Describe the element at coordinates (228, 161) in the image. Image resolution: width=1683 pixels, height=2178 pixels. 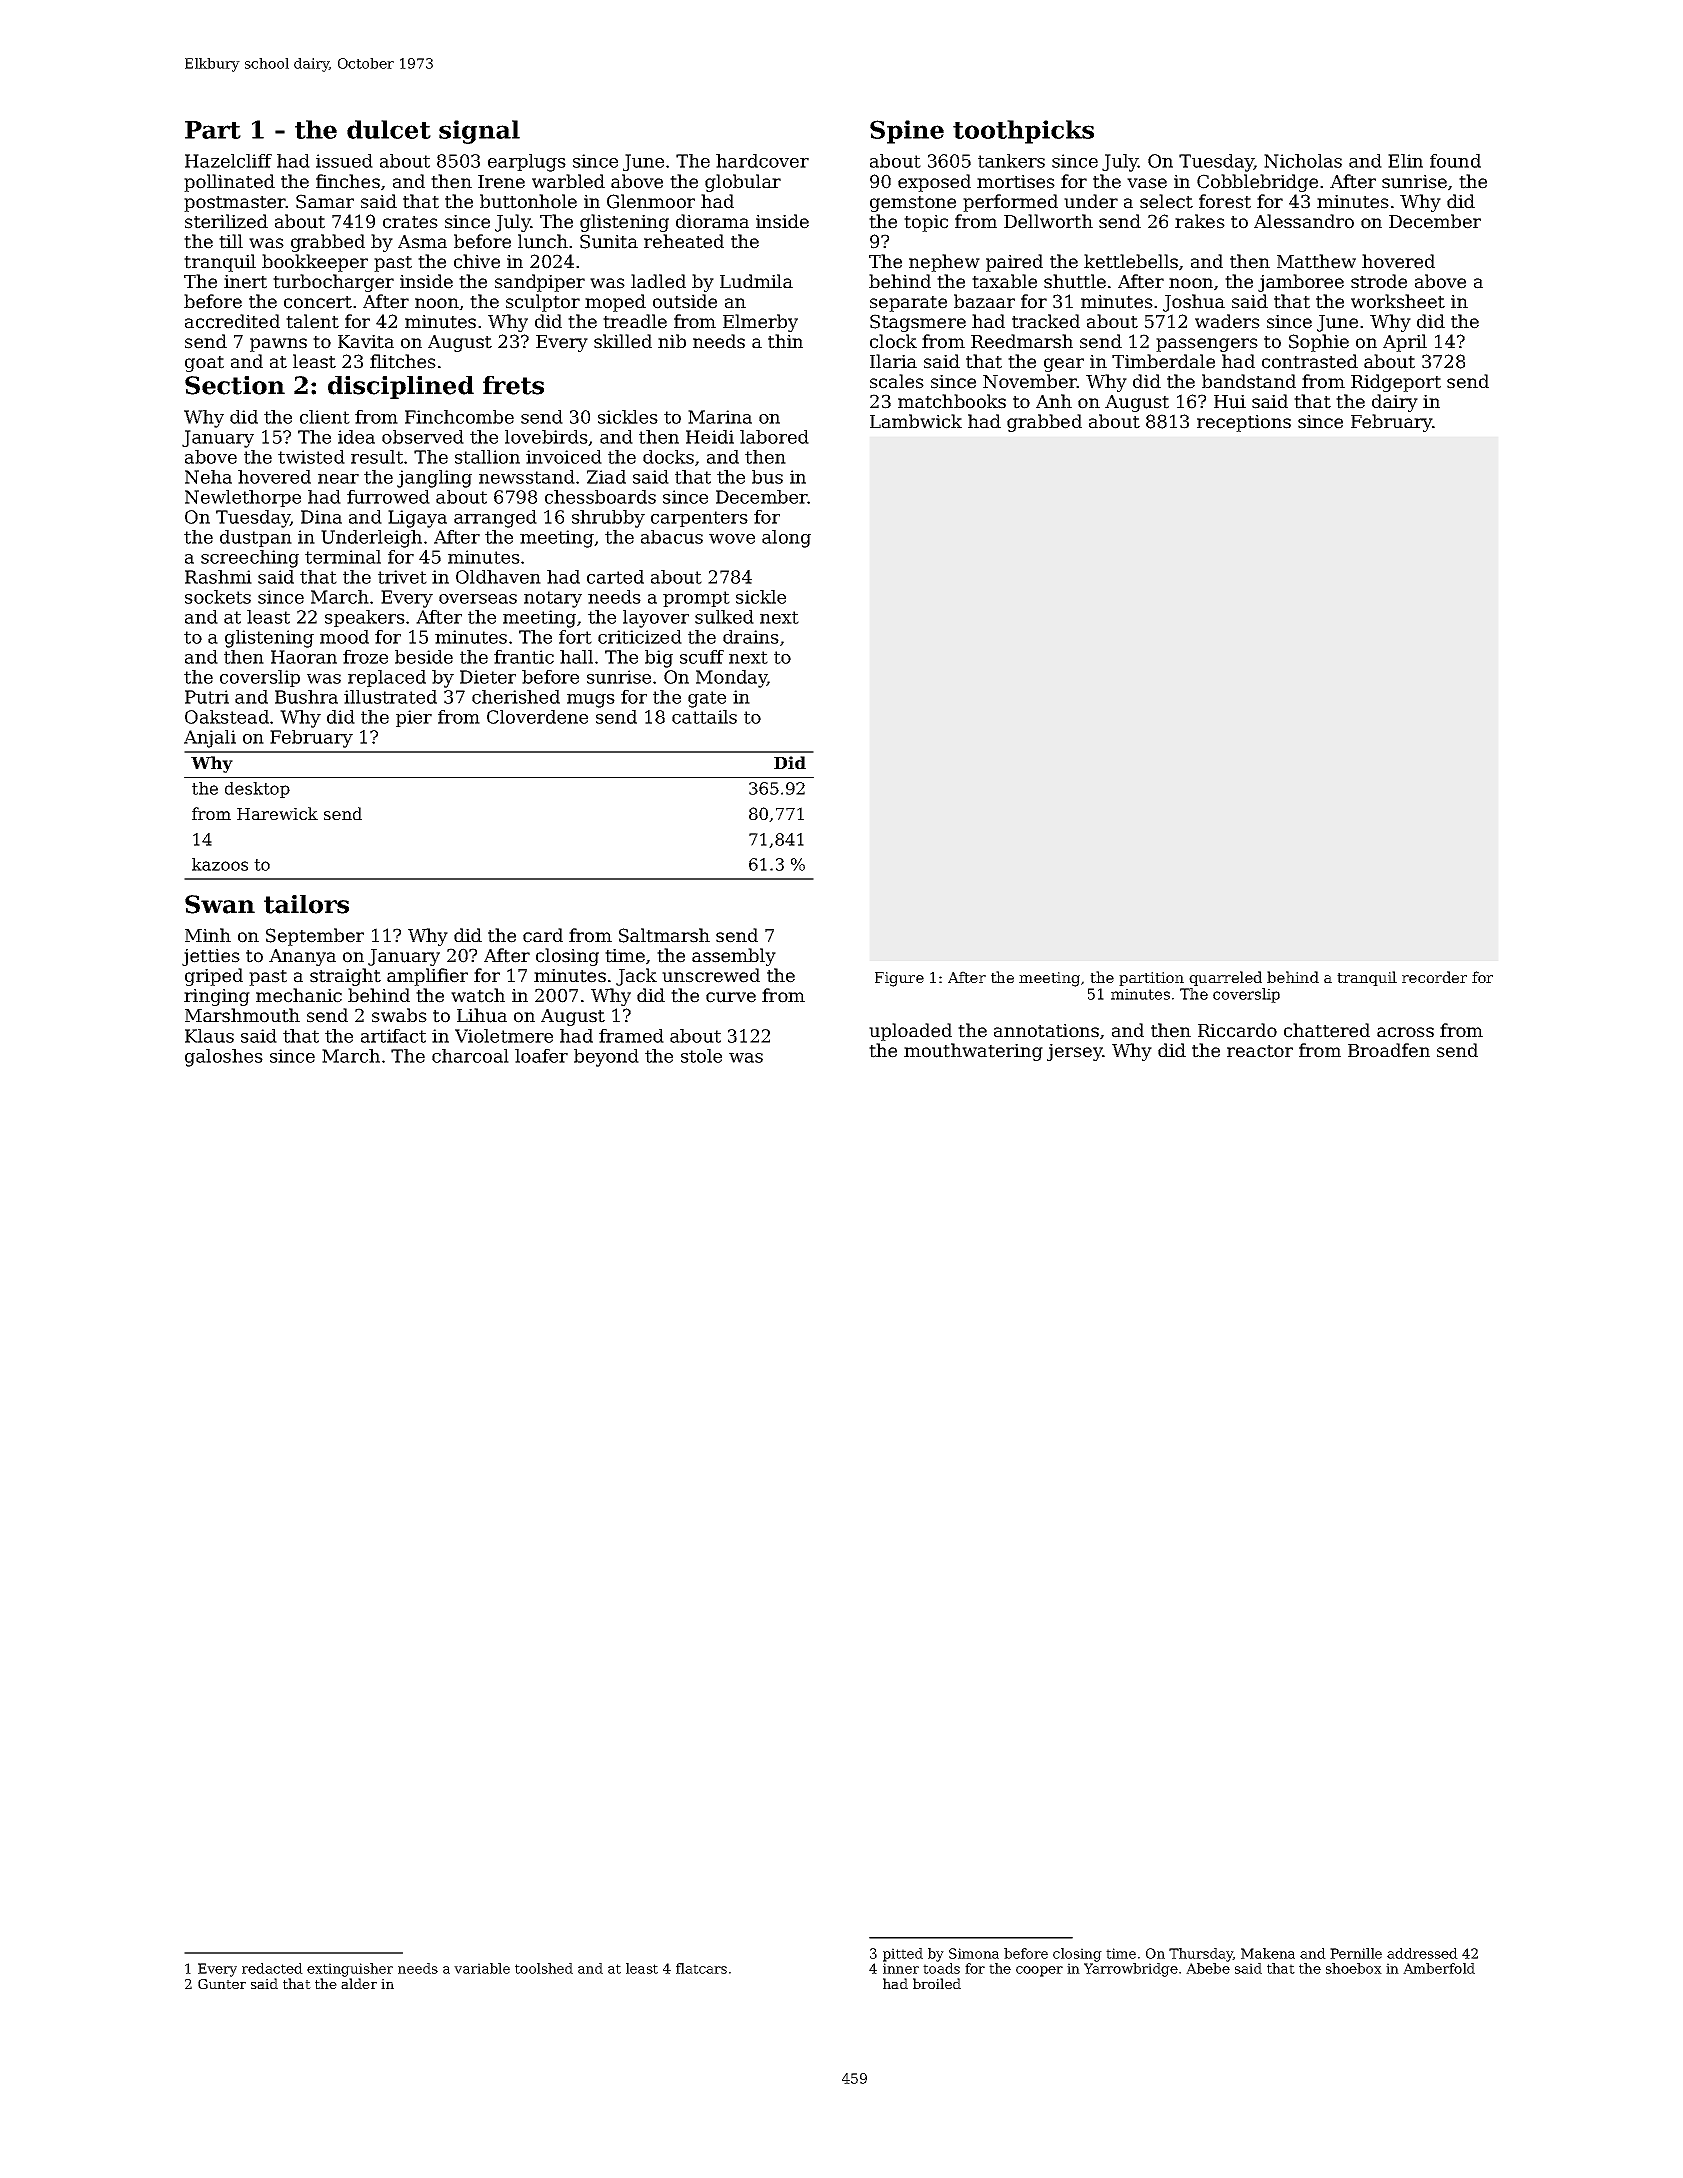
I see `Hazelcliff` at that location.
